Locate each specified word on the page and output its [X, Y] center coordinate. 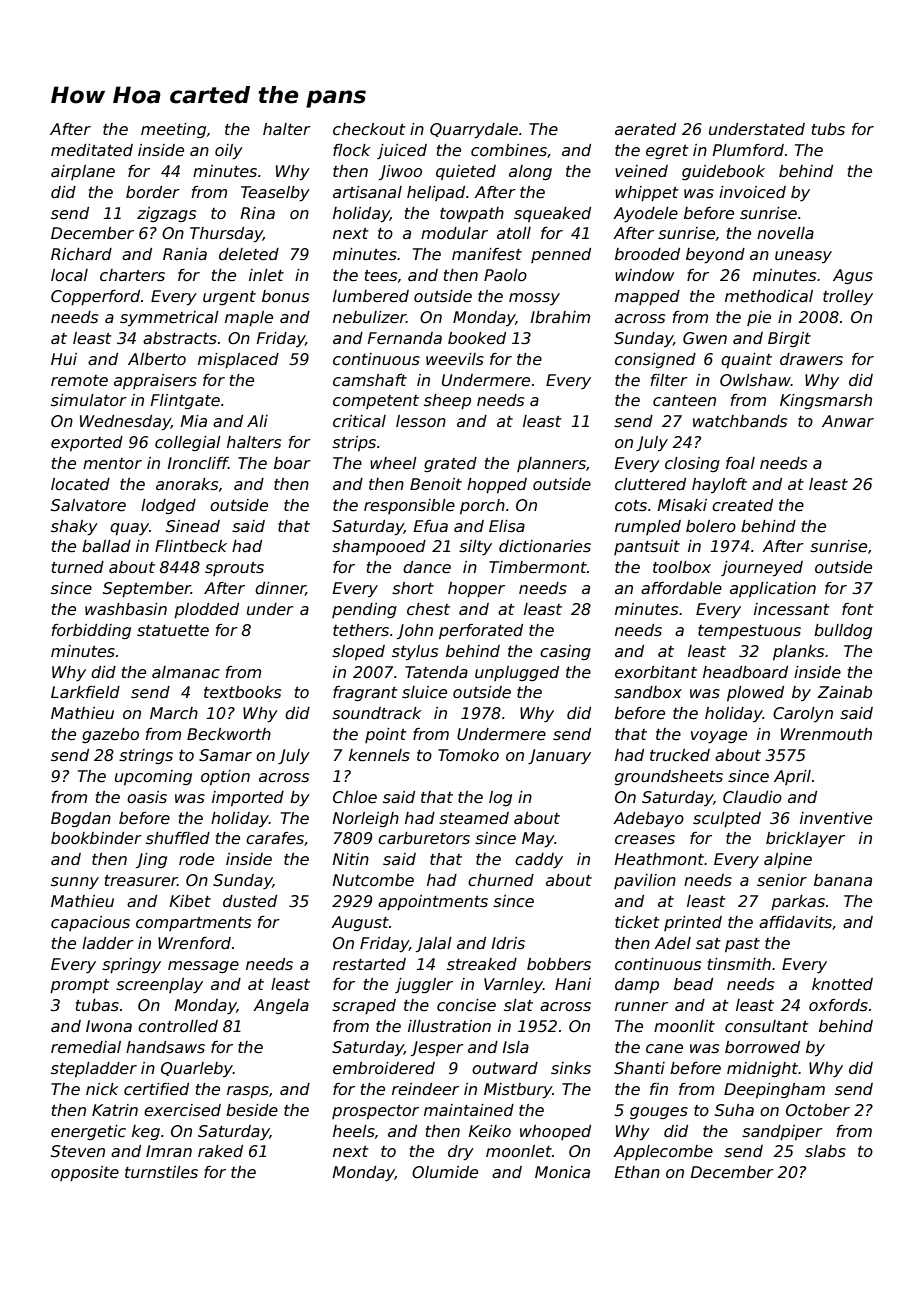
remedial [86, 1047]
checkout [369, 129]
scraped [364, 1006]
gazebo [110, 735]
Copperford [95, 297]
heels [354, 1131]
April [792, 777]
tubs [828, 129]
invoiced [752, 192]
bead [693, 984]
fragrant [365, 693]
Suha [734, 1110]
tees [381, 276]
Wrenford [194, 943]
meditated [92, 150]
